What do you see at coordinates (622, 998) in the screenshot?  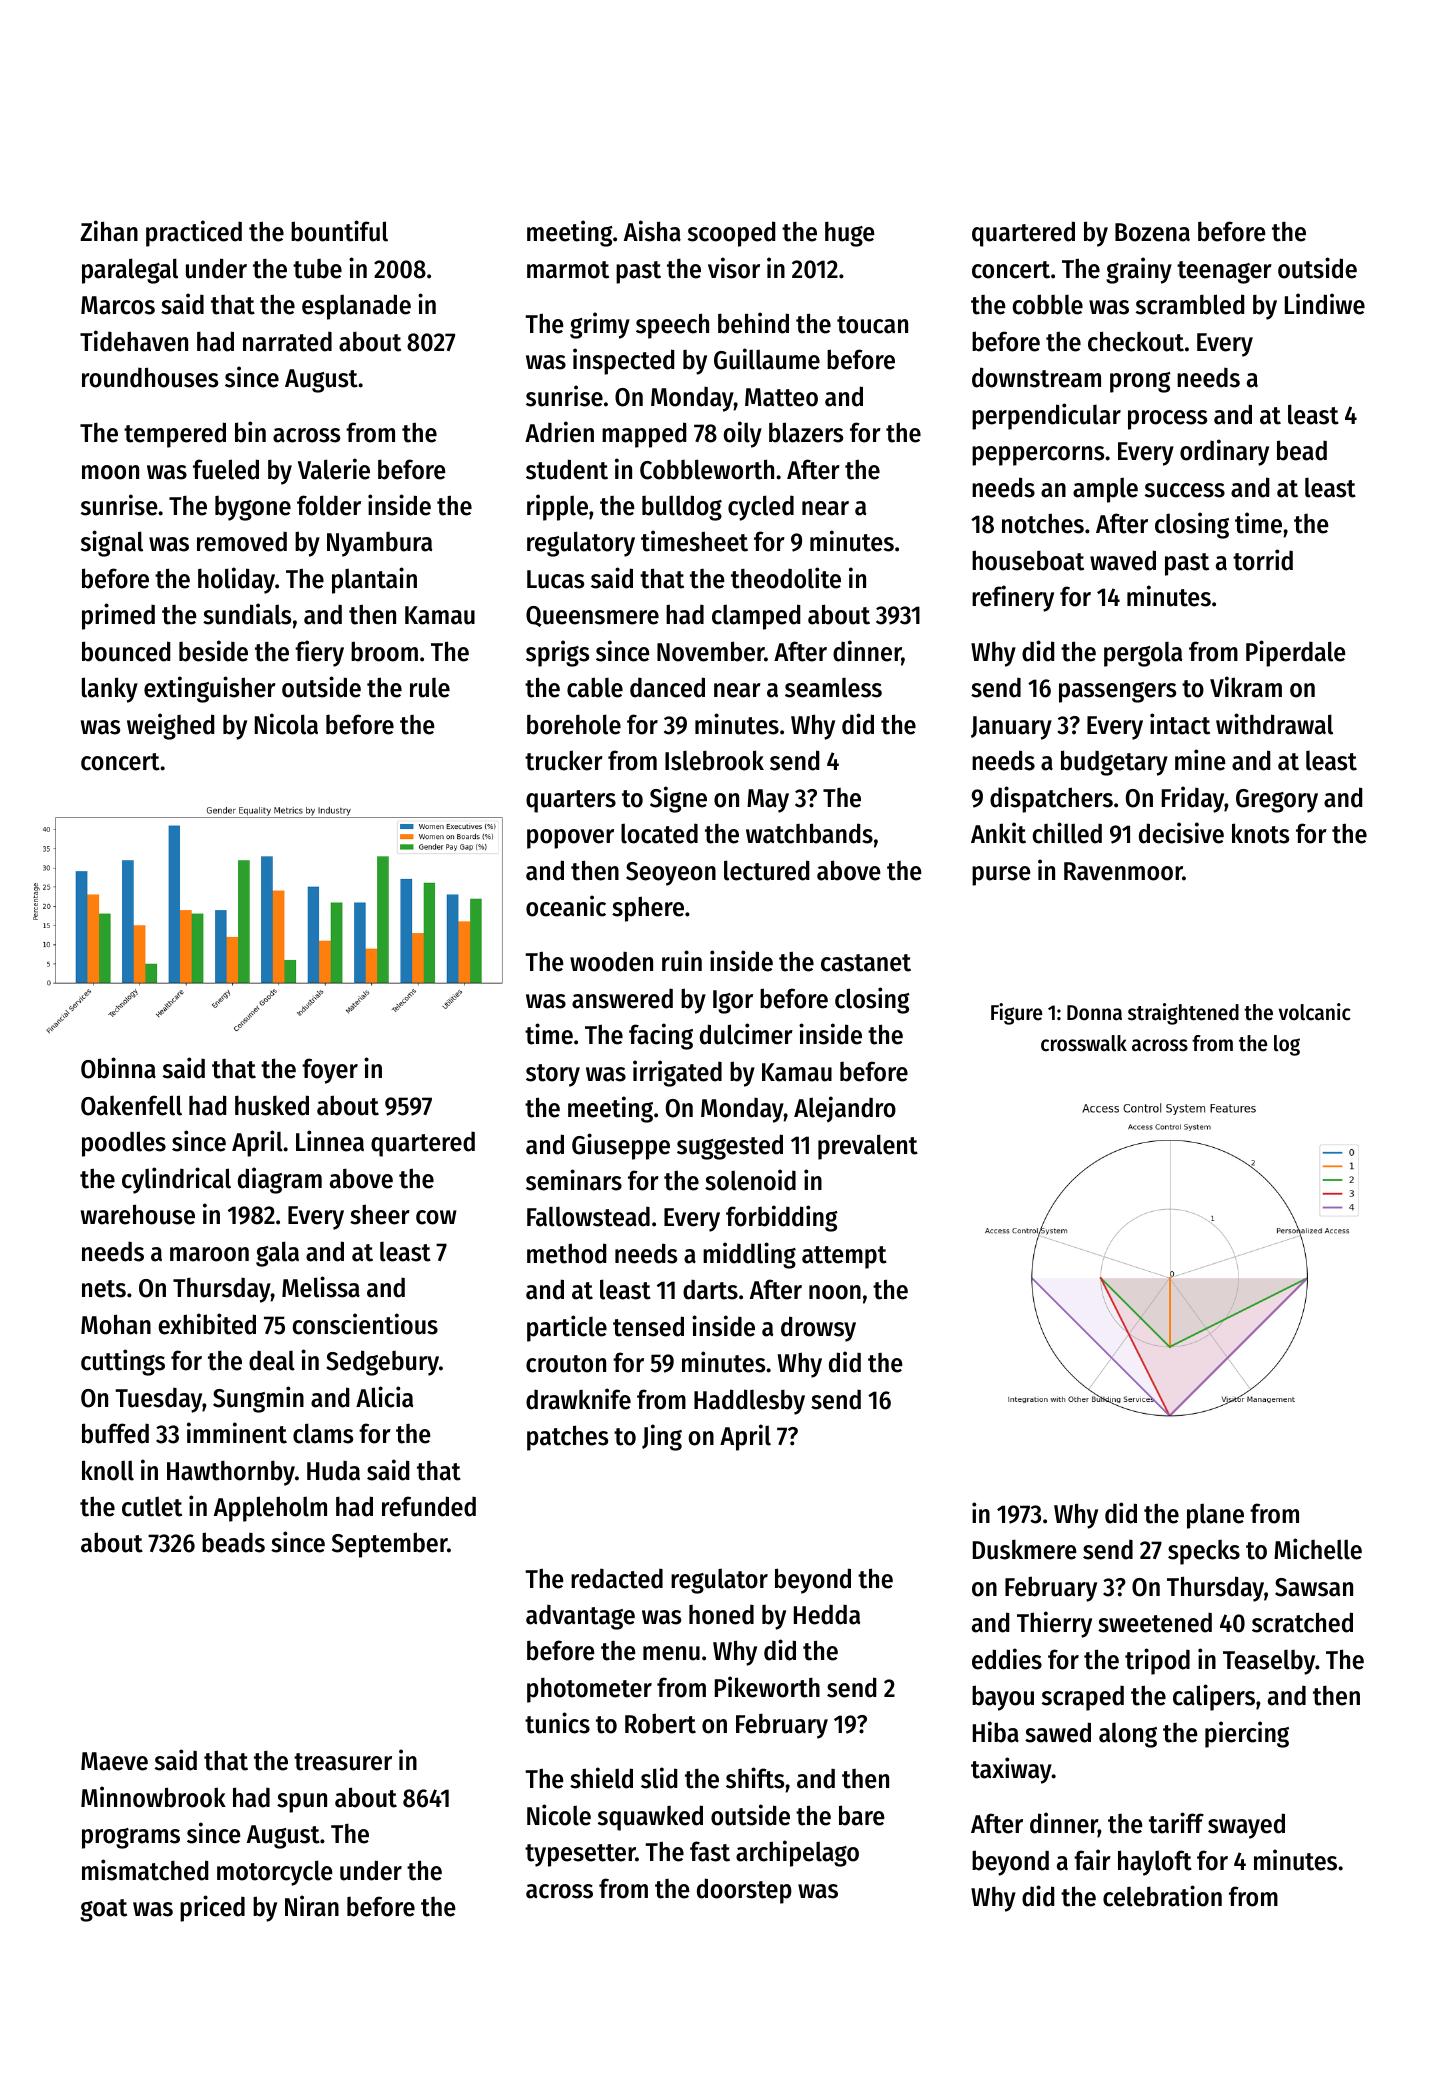 I see `answered` at bounding box center [622, 998].
